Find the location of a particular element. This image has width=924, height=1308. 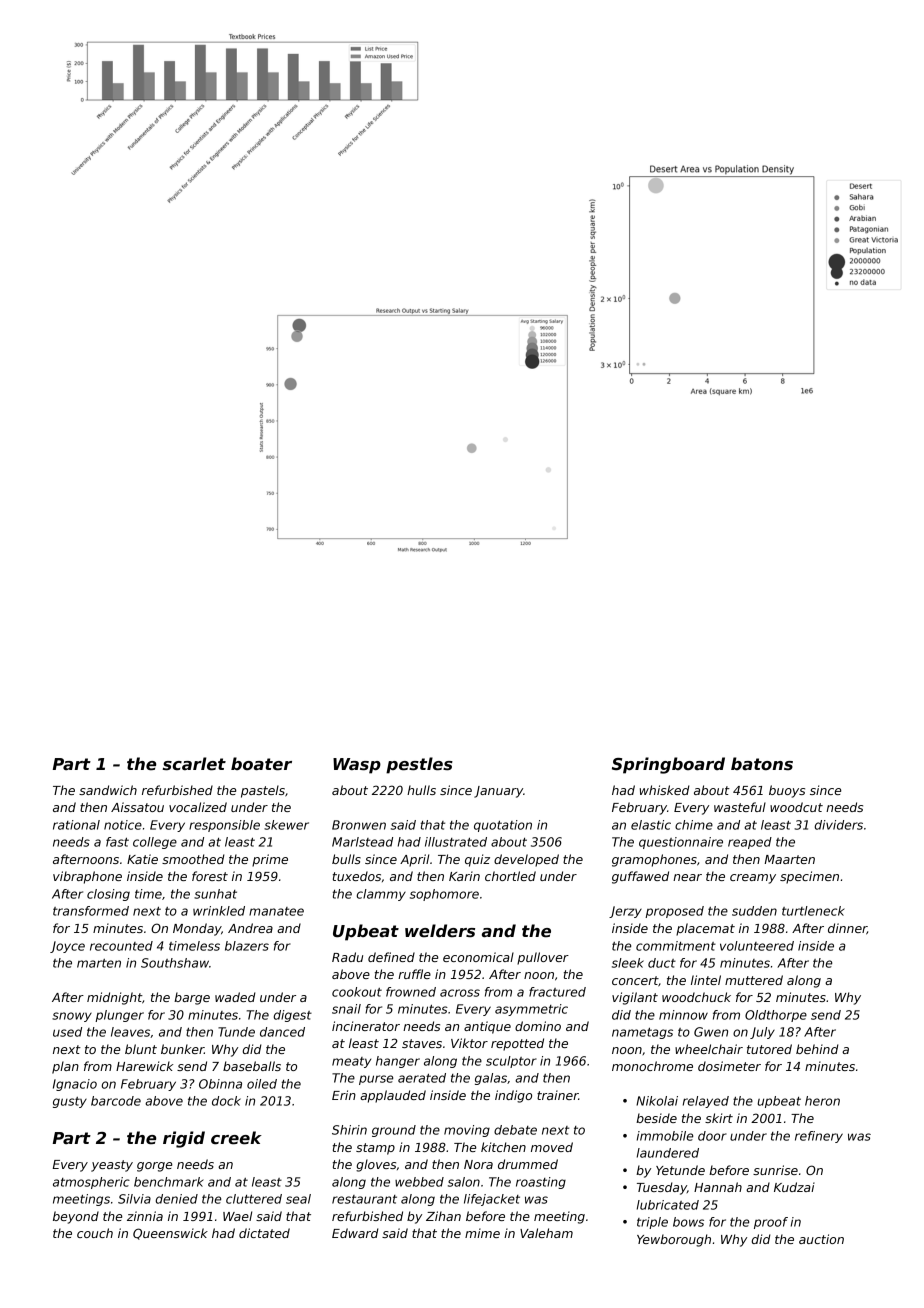

couch is located at coordinates (95, 1233).
